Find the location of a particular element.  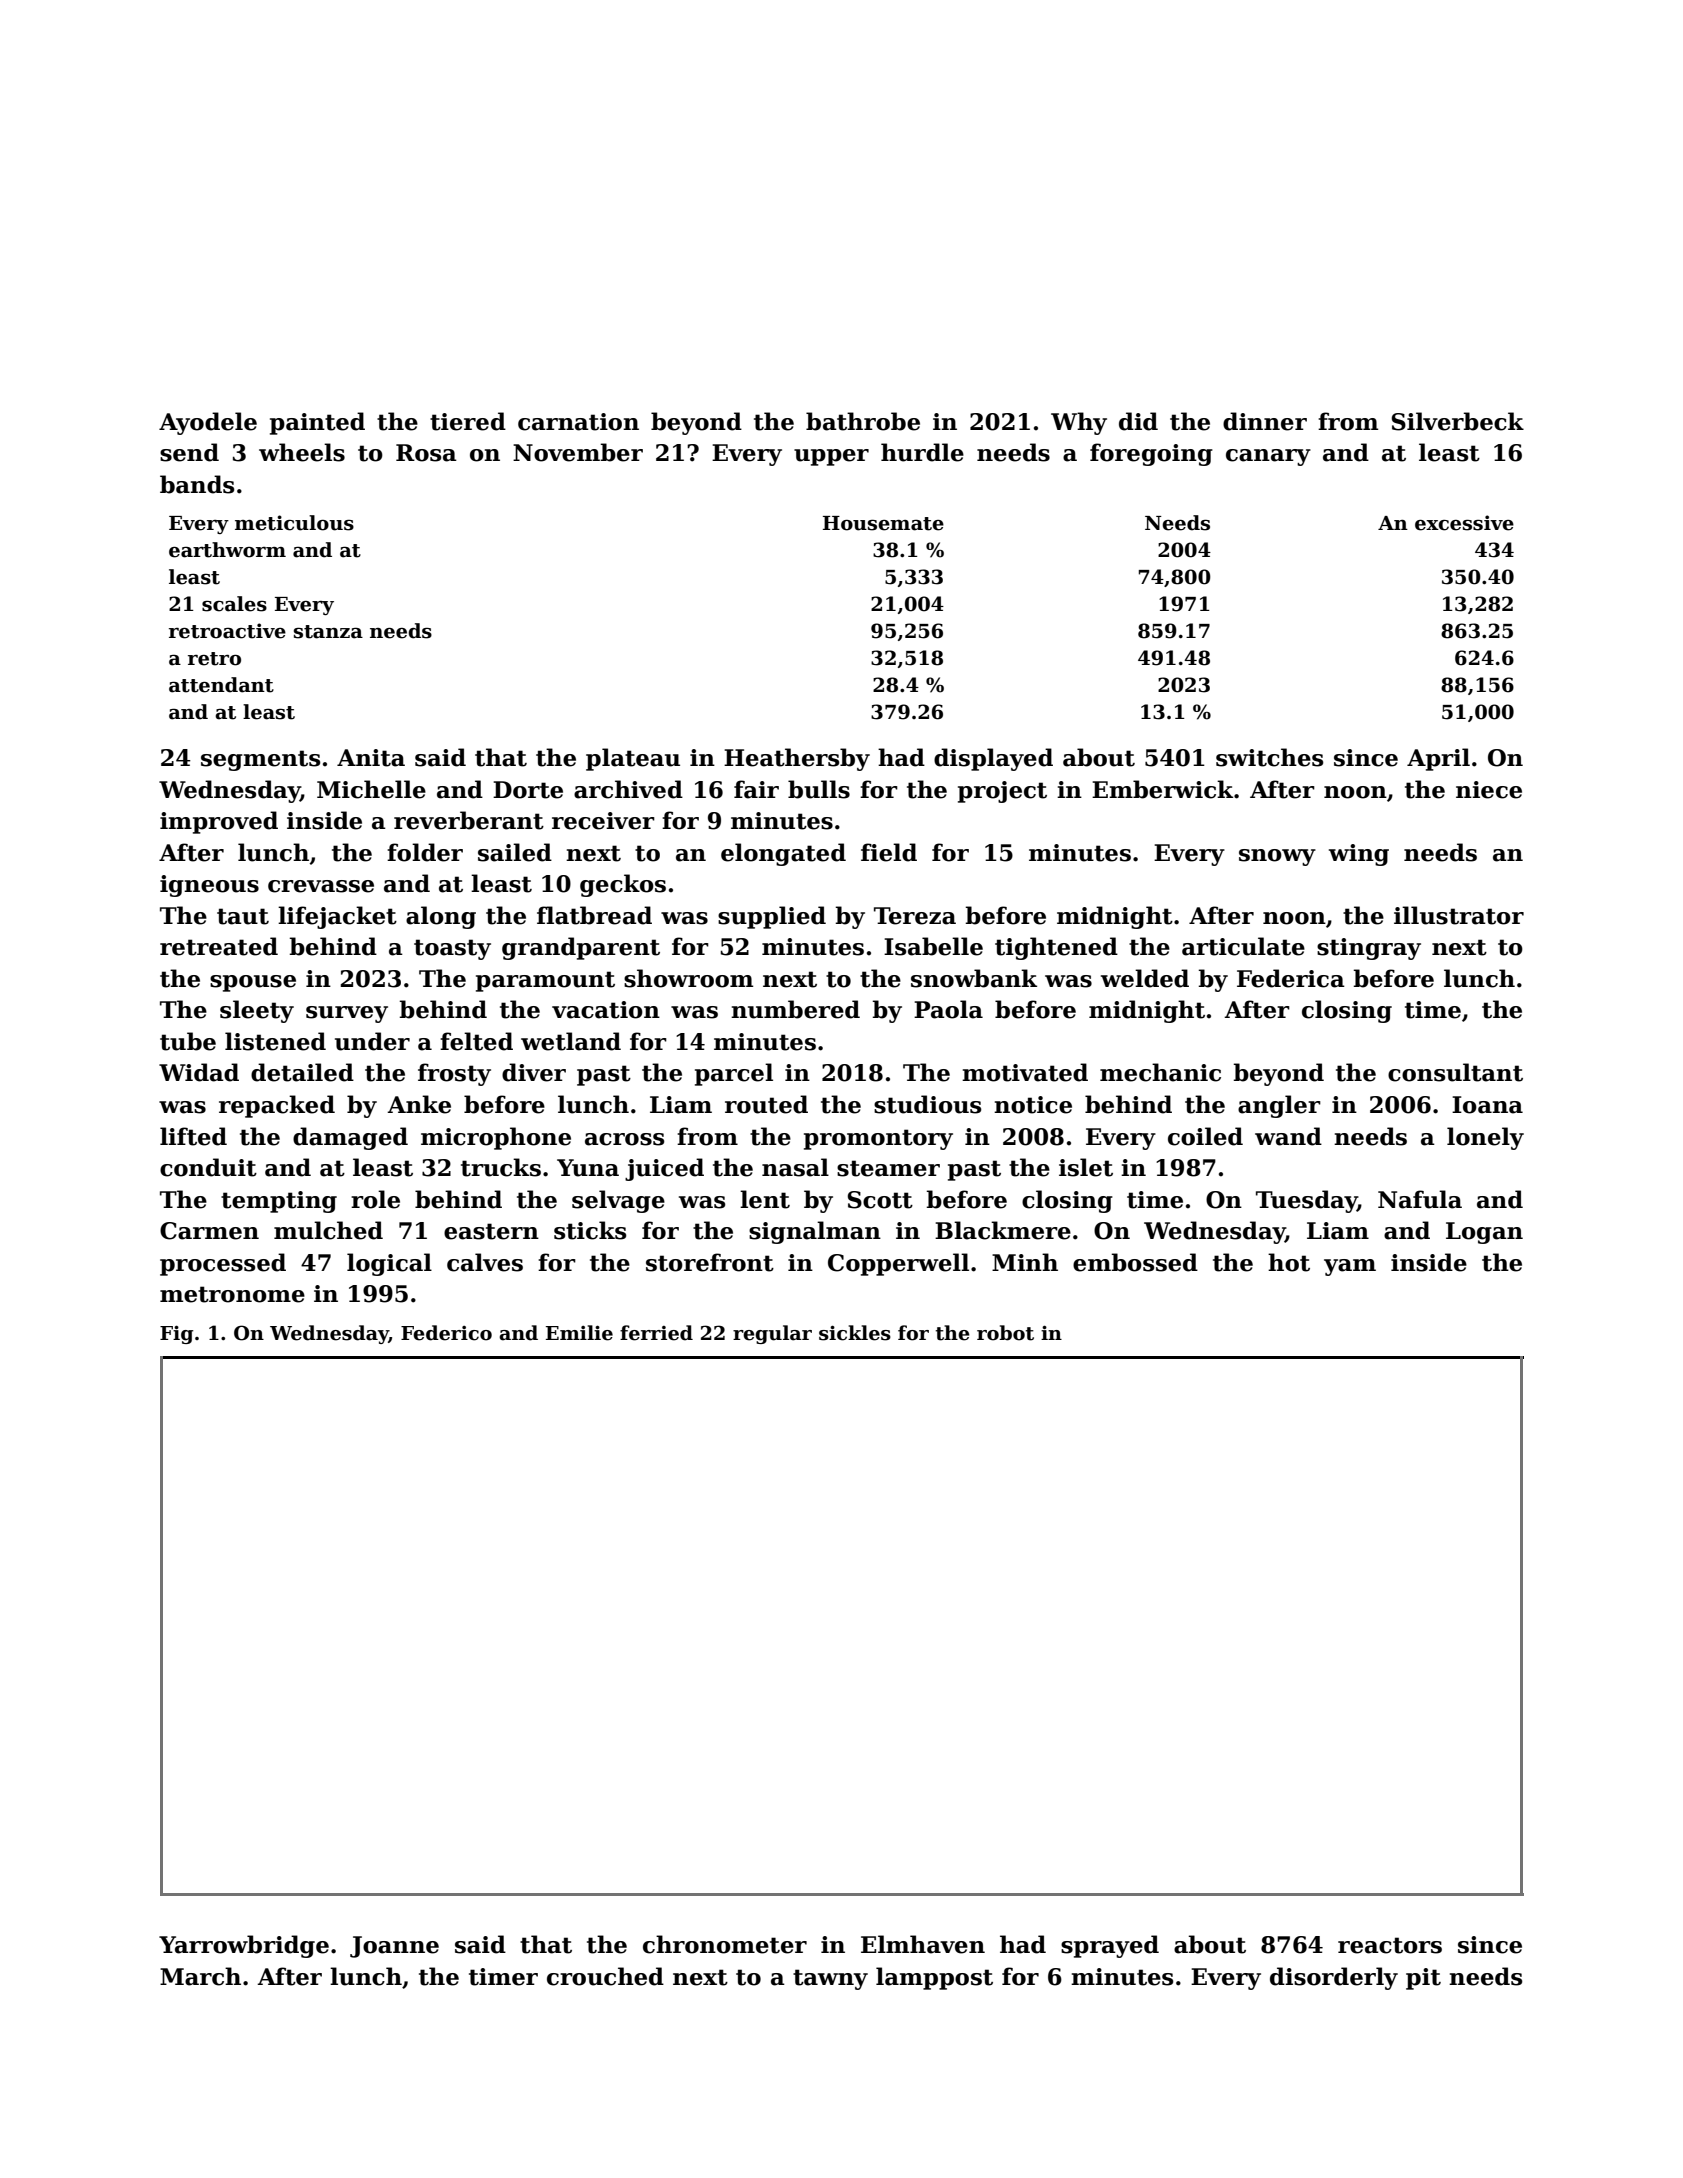

meticulous is located at coordinates (294, 523).
